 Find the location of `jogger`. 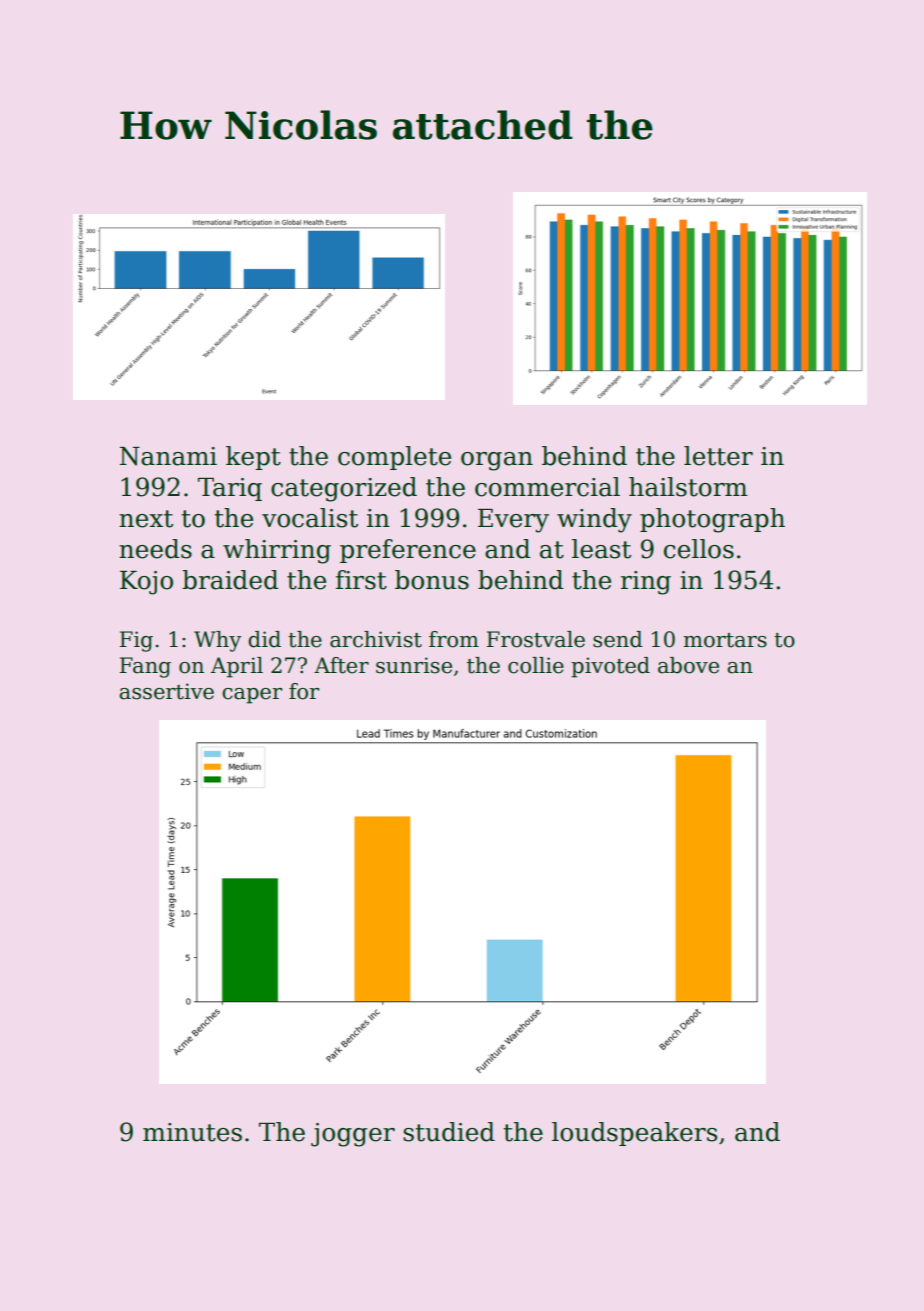

jogger is located at coordinates (353, 1135).
